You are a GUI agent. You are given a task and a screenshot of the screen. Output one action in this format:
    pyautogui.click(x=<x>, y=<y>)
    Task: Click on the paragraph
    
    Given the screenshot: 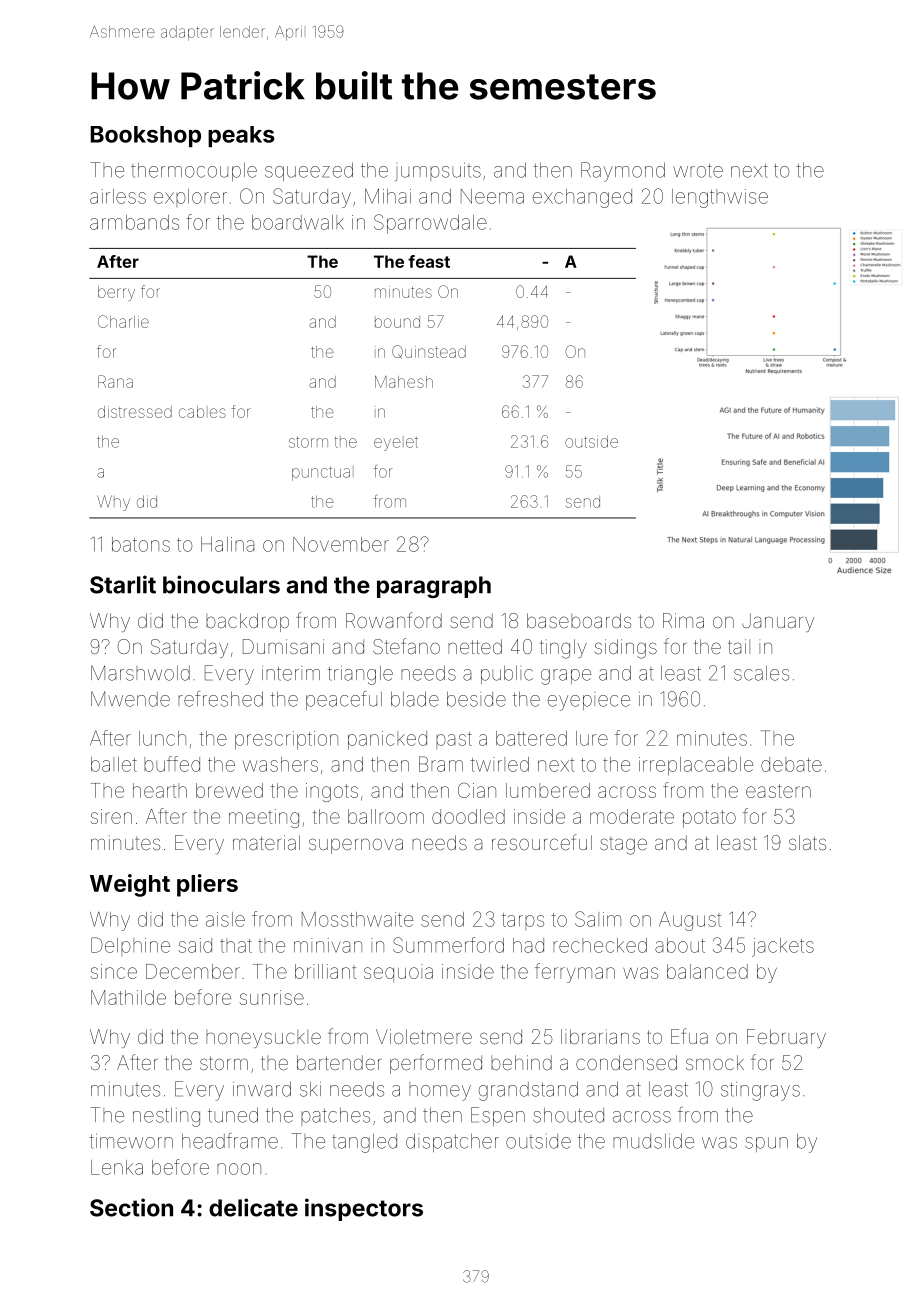 What is the action you would take?
    pyautogui.click(x=434, y=587)
